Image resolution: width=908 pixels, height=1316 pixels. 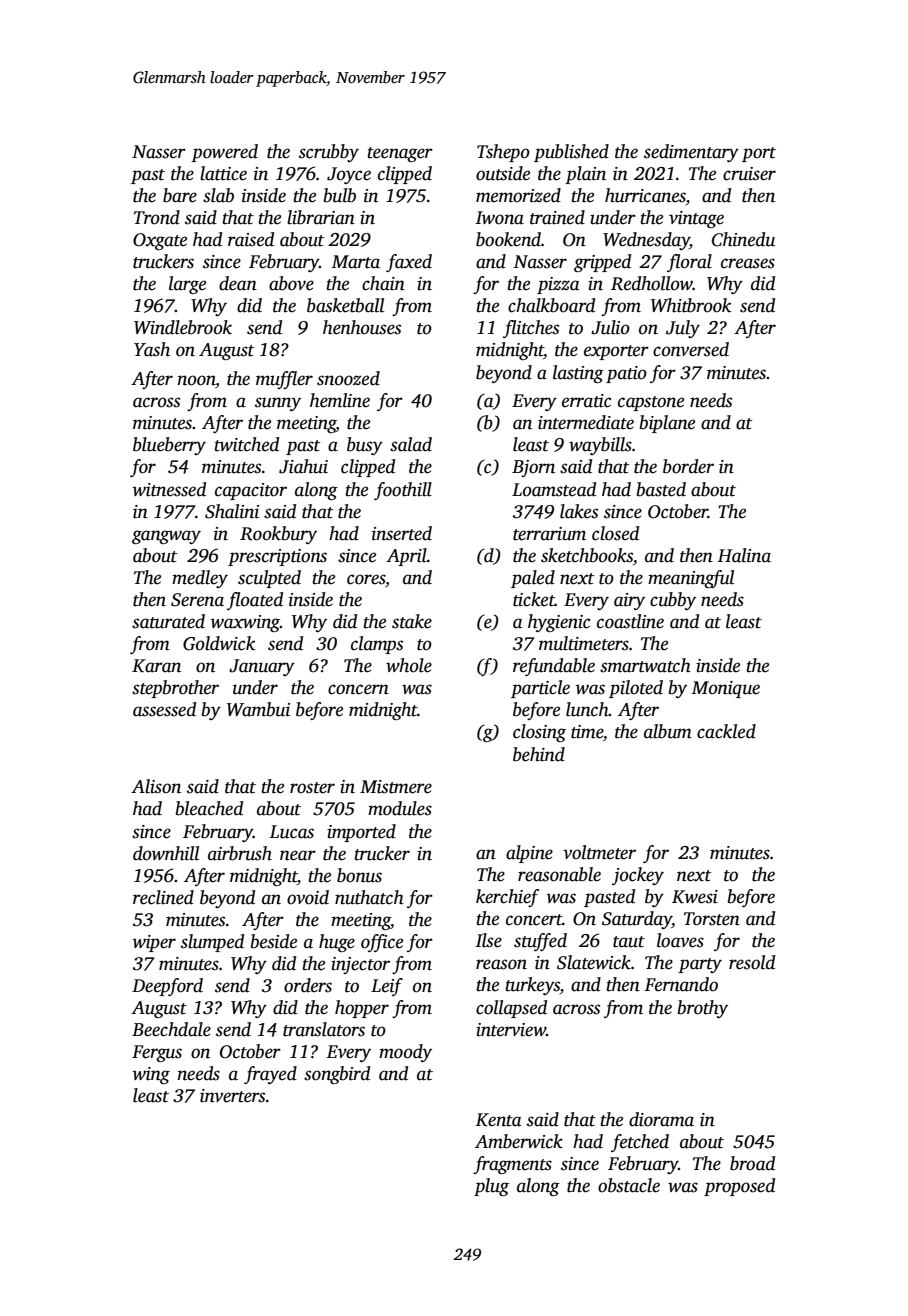 I want to click on salad, so click(x=411, y=444).
